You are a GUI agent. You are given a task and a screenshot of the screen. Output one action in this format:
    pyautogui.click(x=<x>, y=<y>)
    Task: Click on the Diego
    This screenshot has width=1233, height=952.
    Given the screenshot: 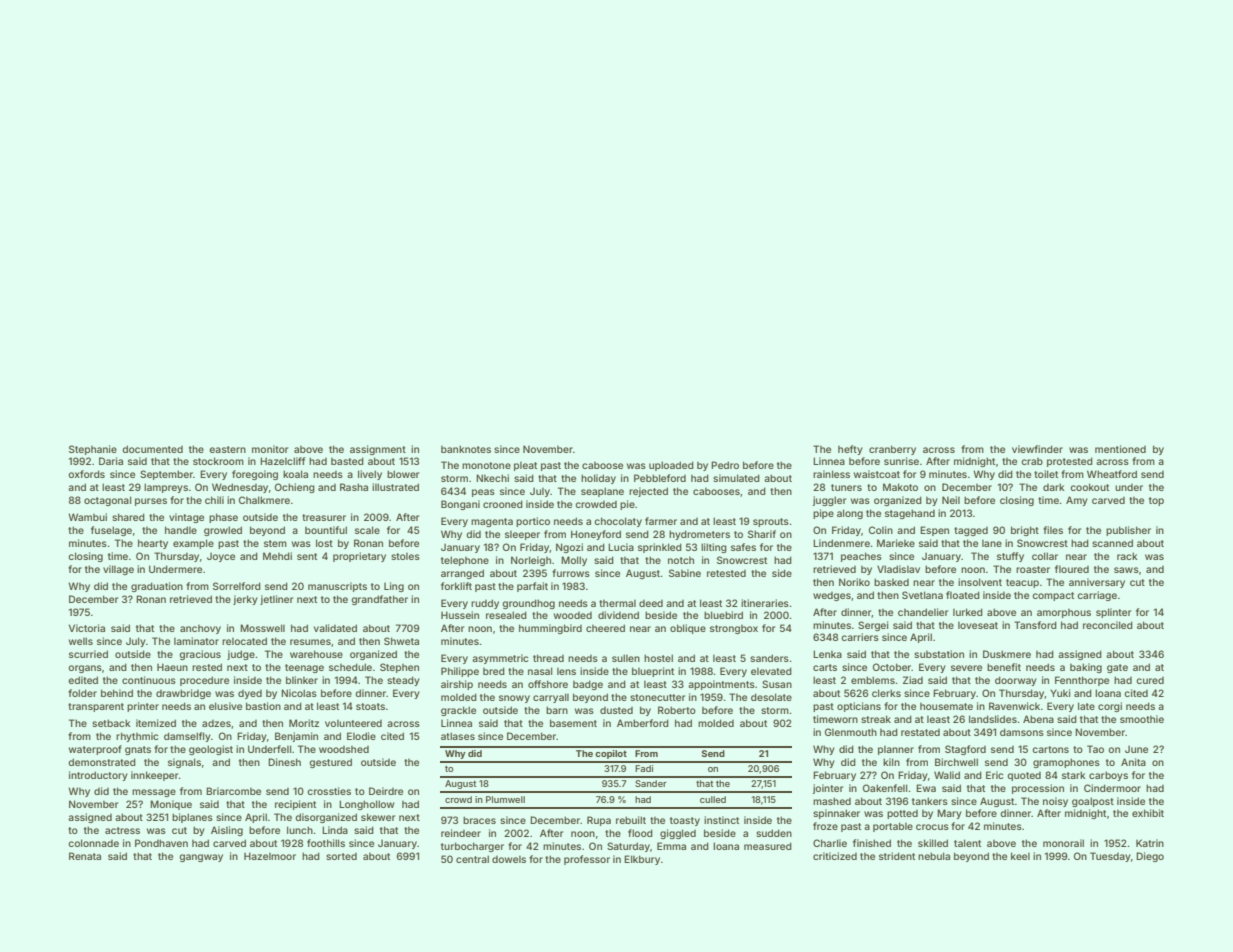 What is the action you would take?
    pyautogui.click(x=1150, y=857)
